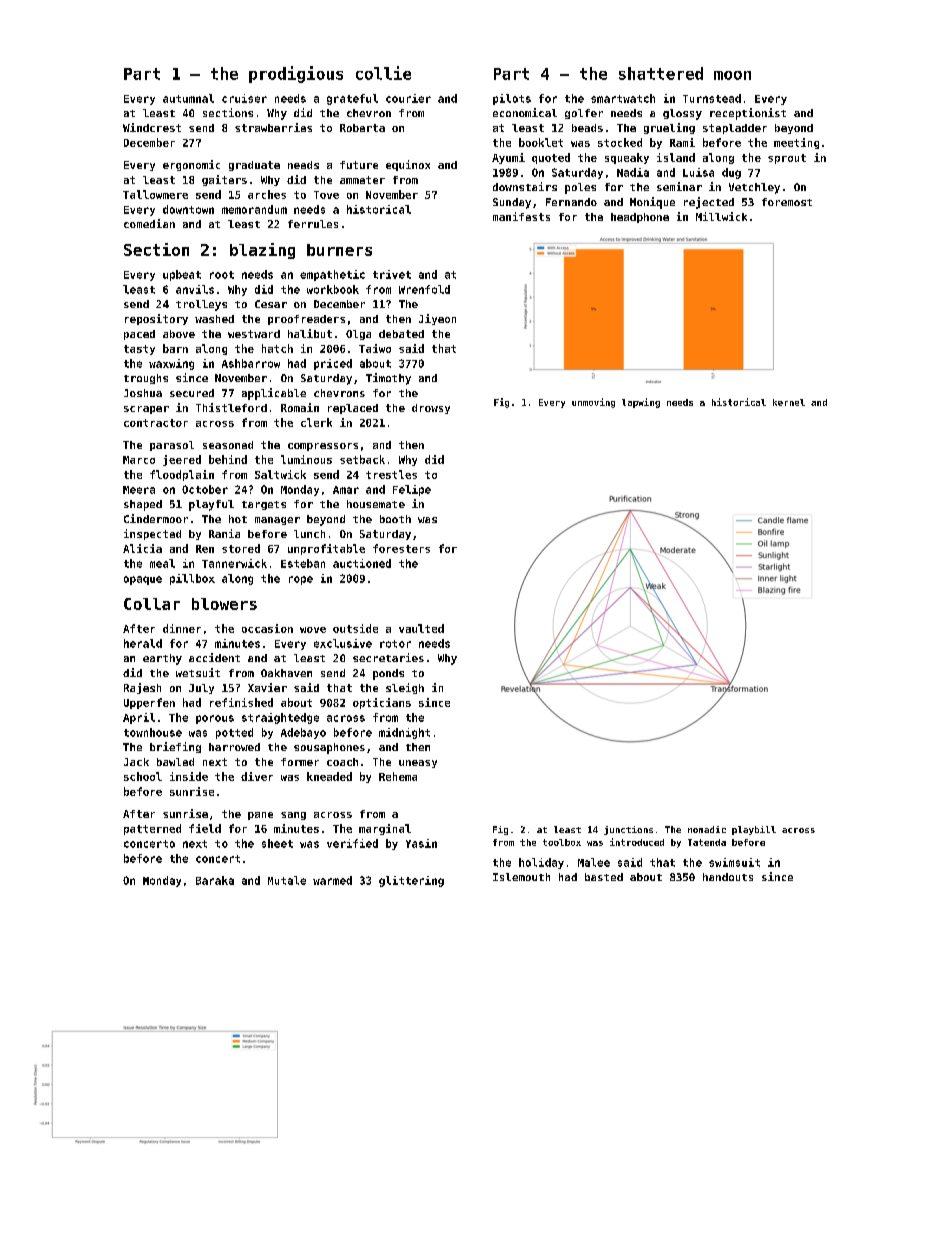 This document has width=952, height=1233. I want to click on housemate, so click(376, 504).
